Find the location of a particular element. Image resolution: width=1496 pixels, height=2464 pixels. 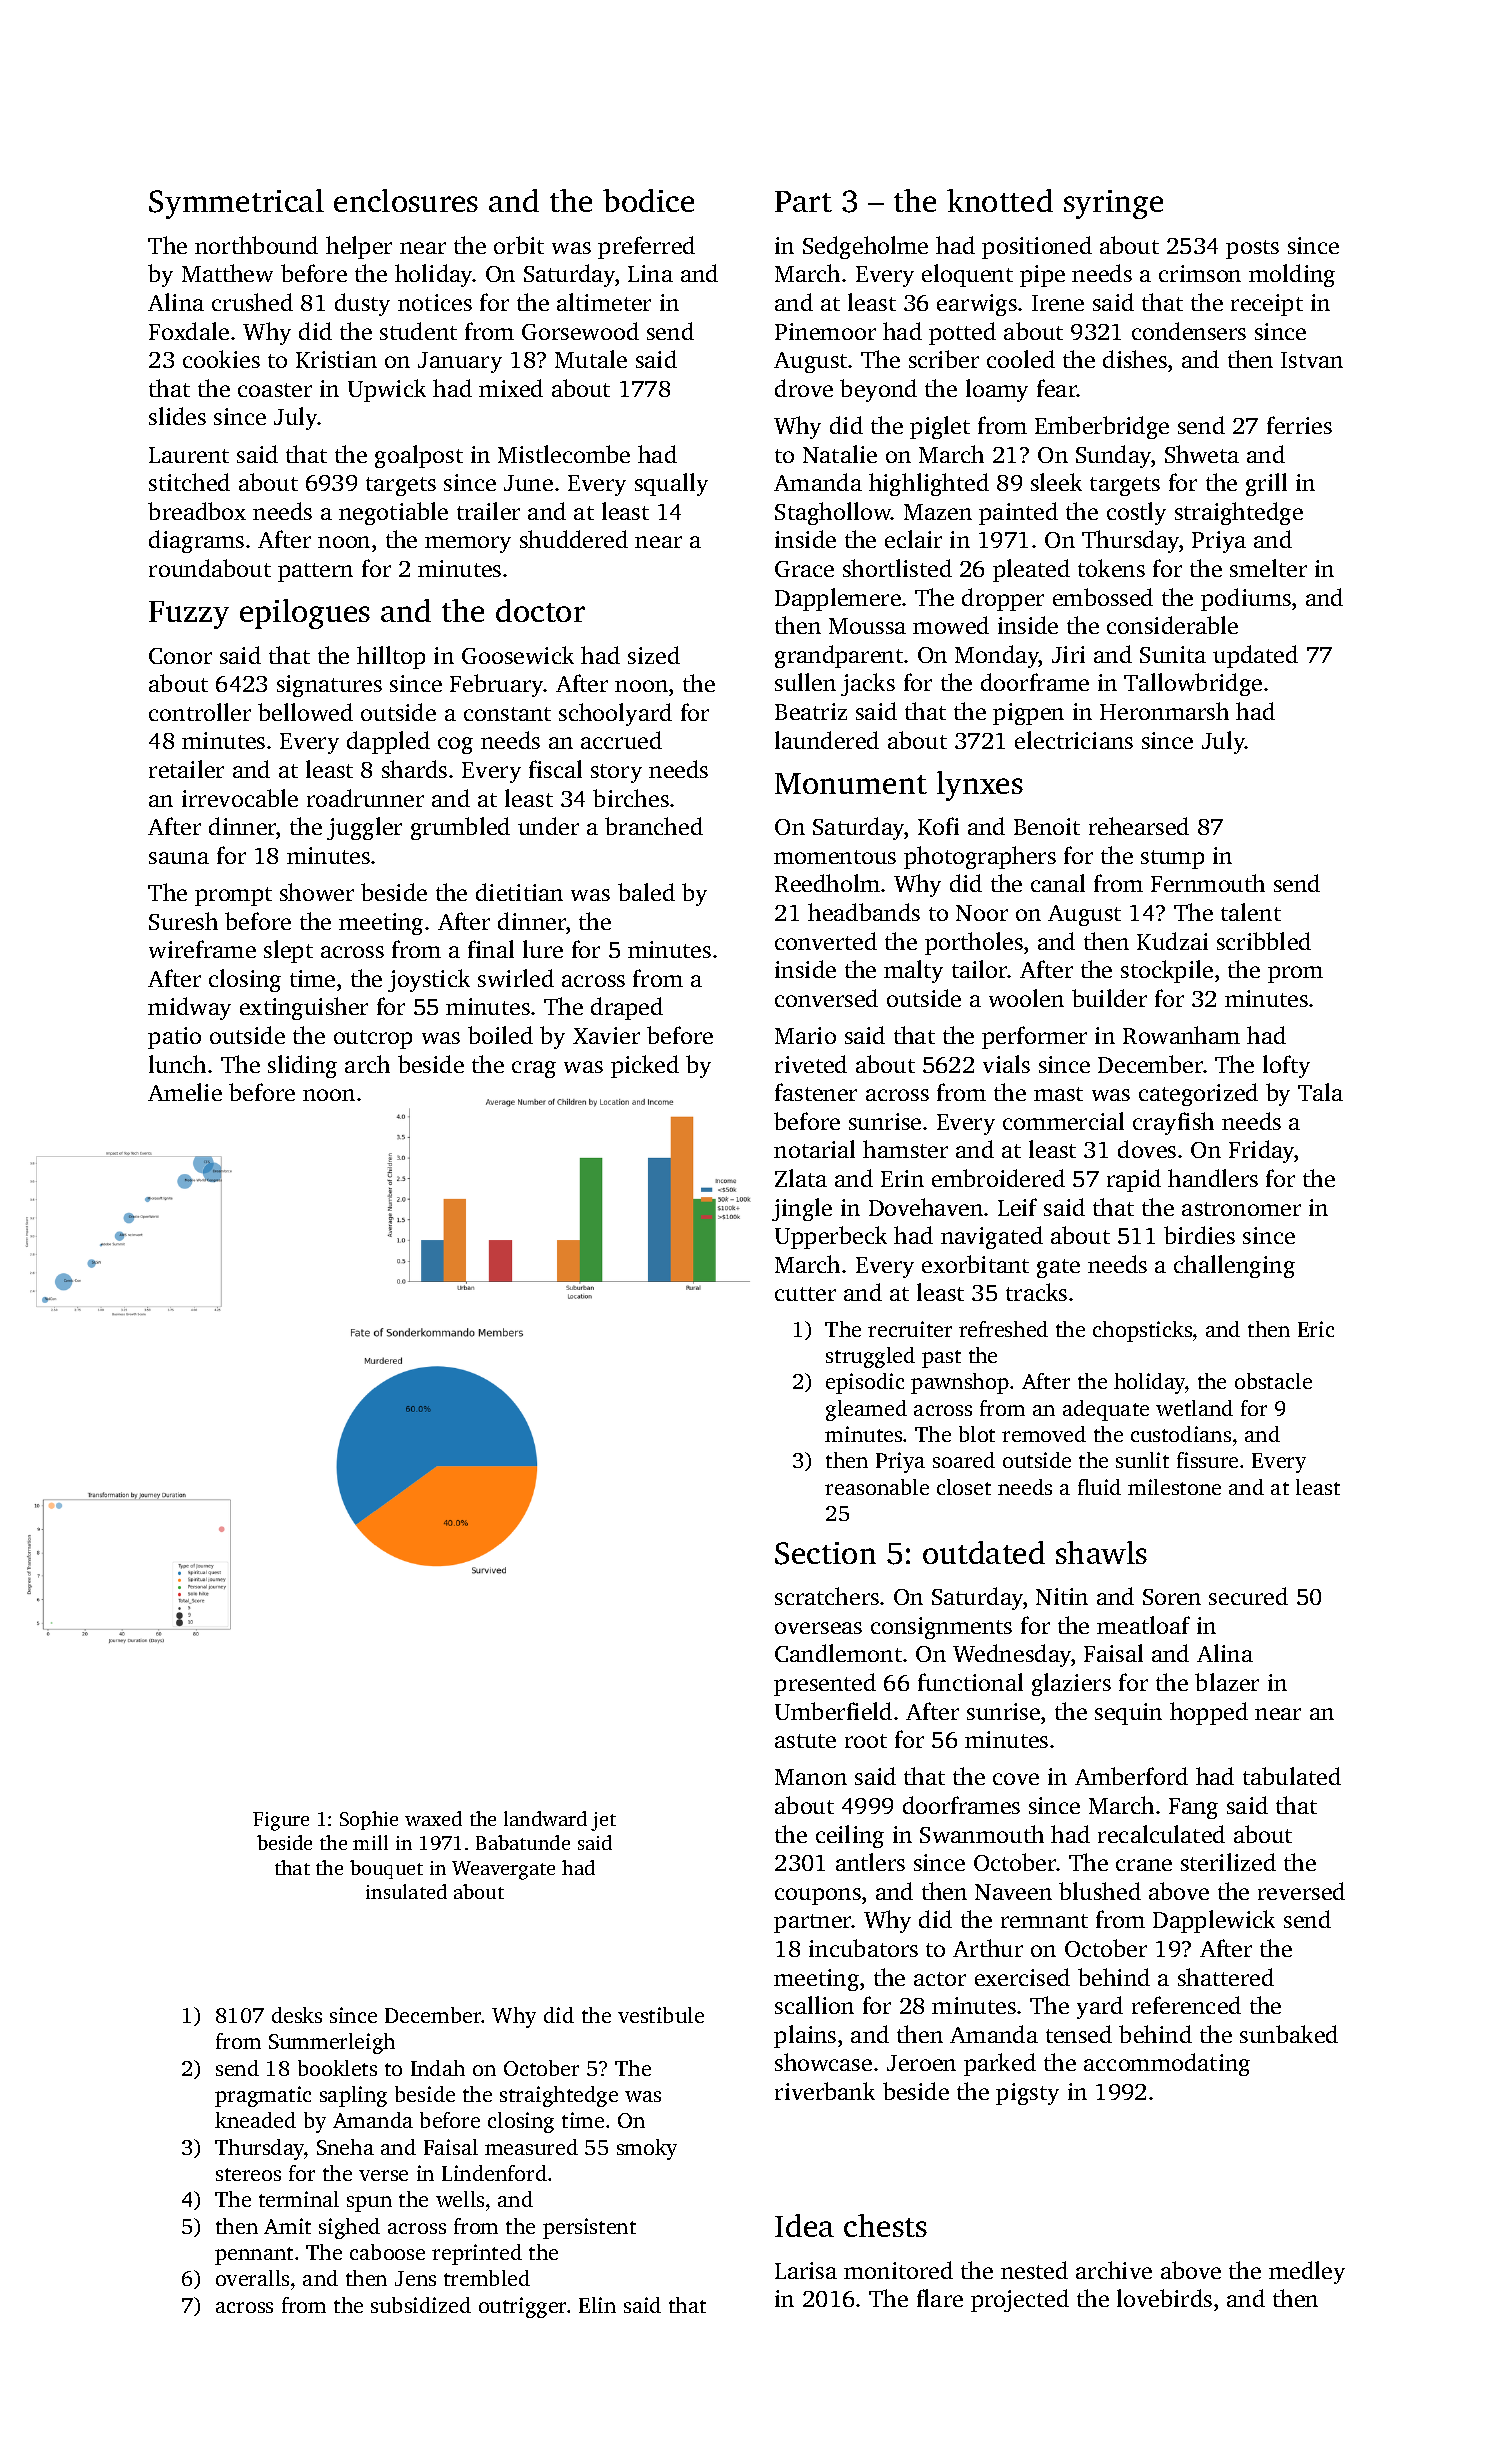

Section is located at coordinates (825, 1553).
